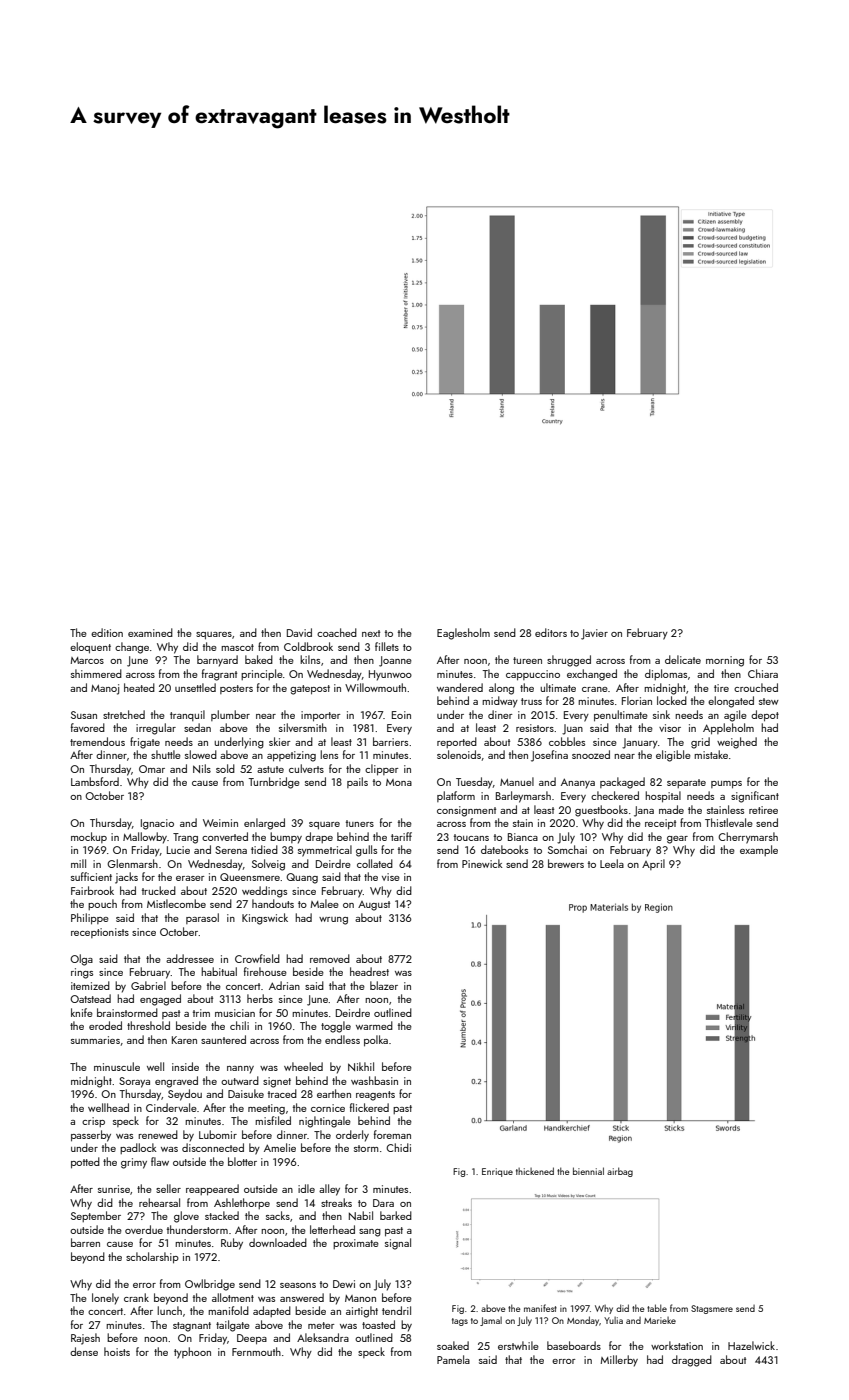 The height and width of the screenshot is (1400, 849). What do you see at coordinates (250, 877) in the screenshot?
I see `Queensmere` at bounding box center [250, 877].
